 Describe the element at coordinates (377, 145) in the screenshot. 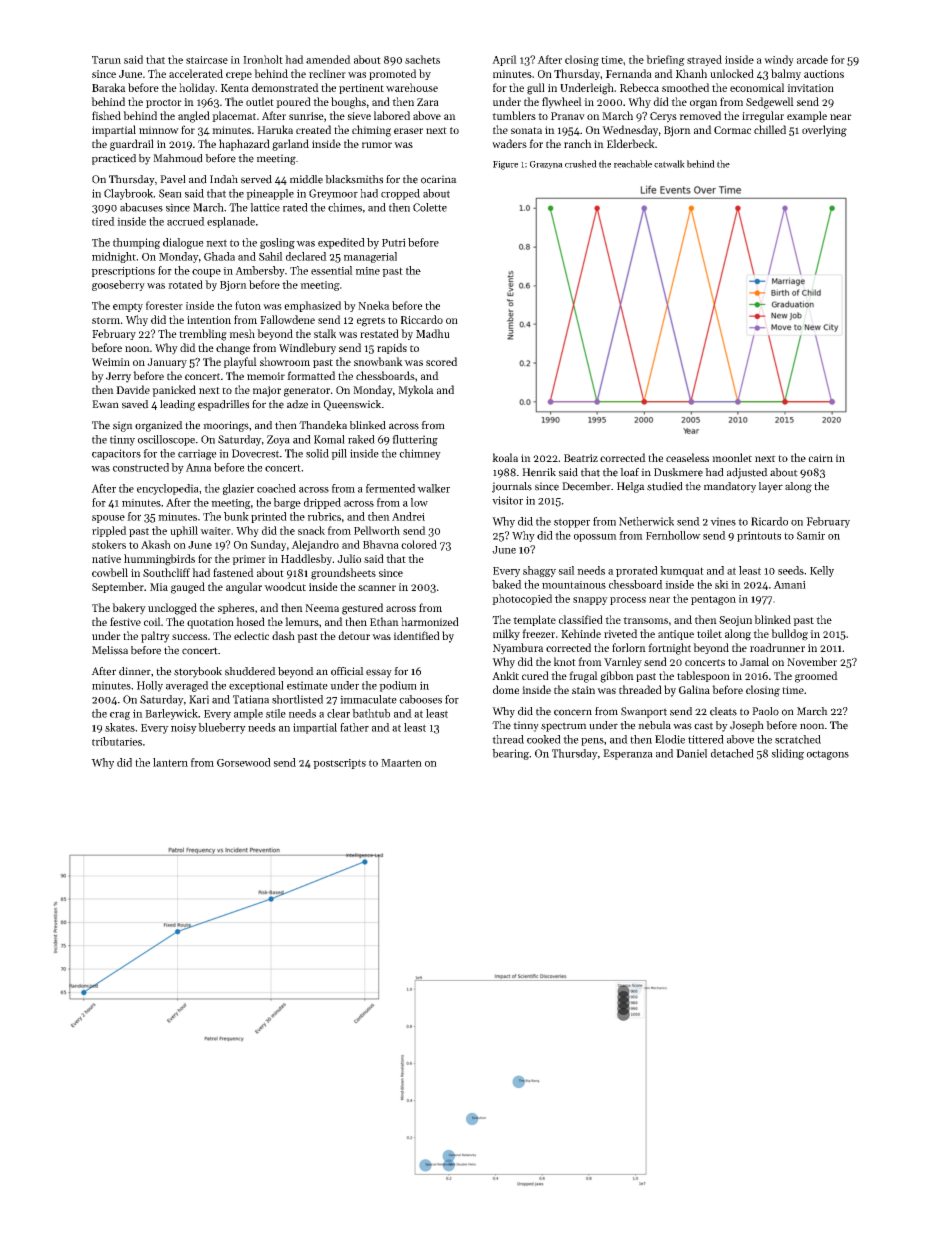

I see `rumor` at that location.
